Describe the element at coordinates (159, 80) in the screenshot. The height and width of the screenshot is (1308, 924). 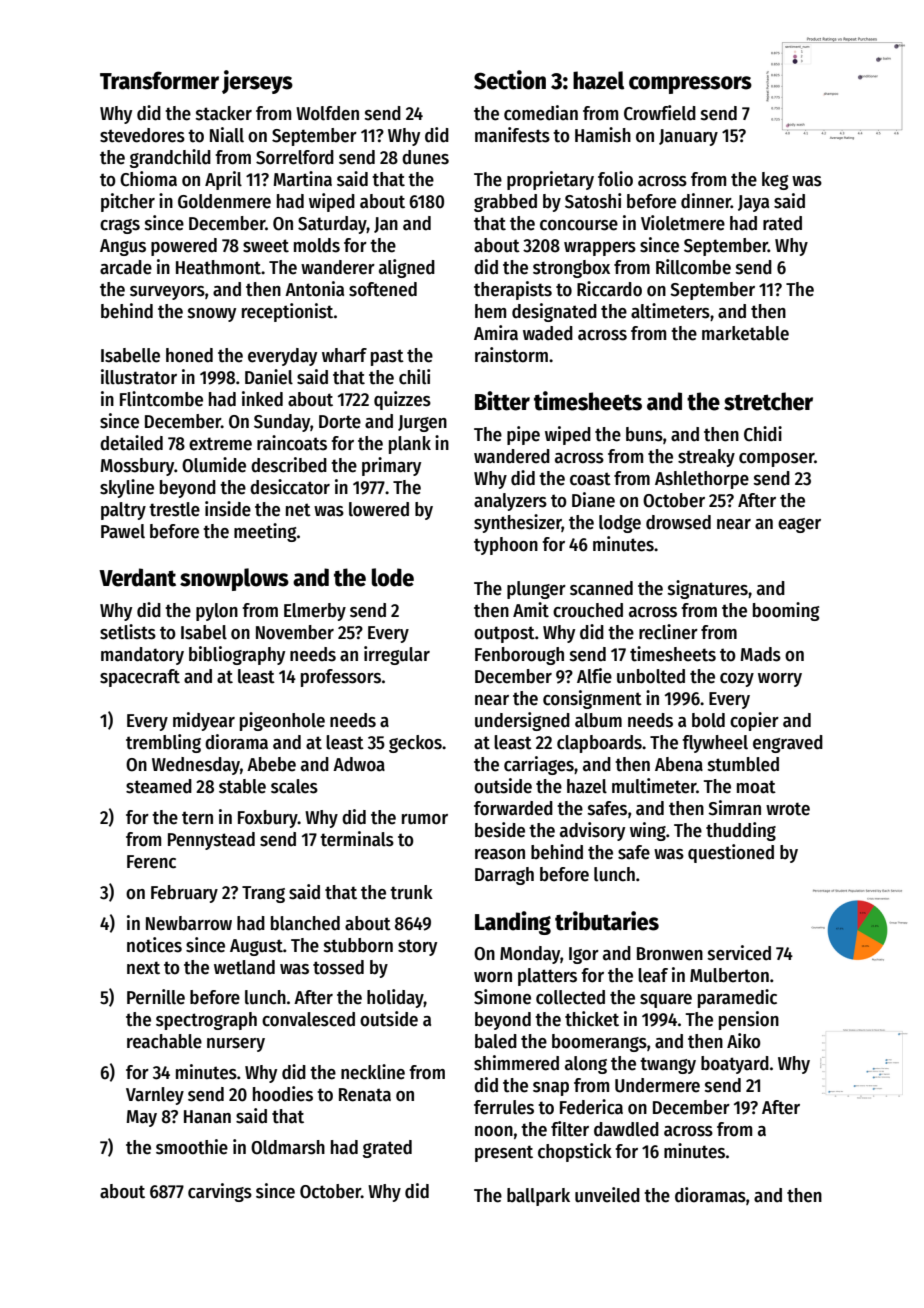
I see `Transformer` at that location.
